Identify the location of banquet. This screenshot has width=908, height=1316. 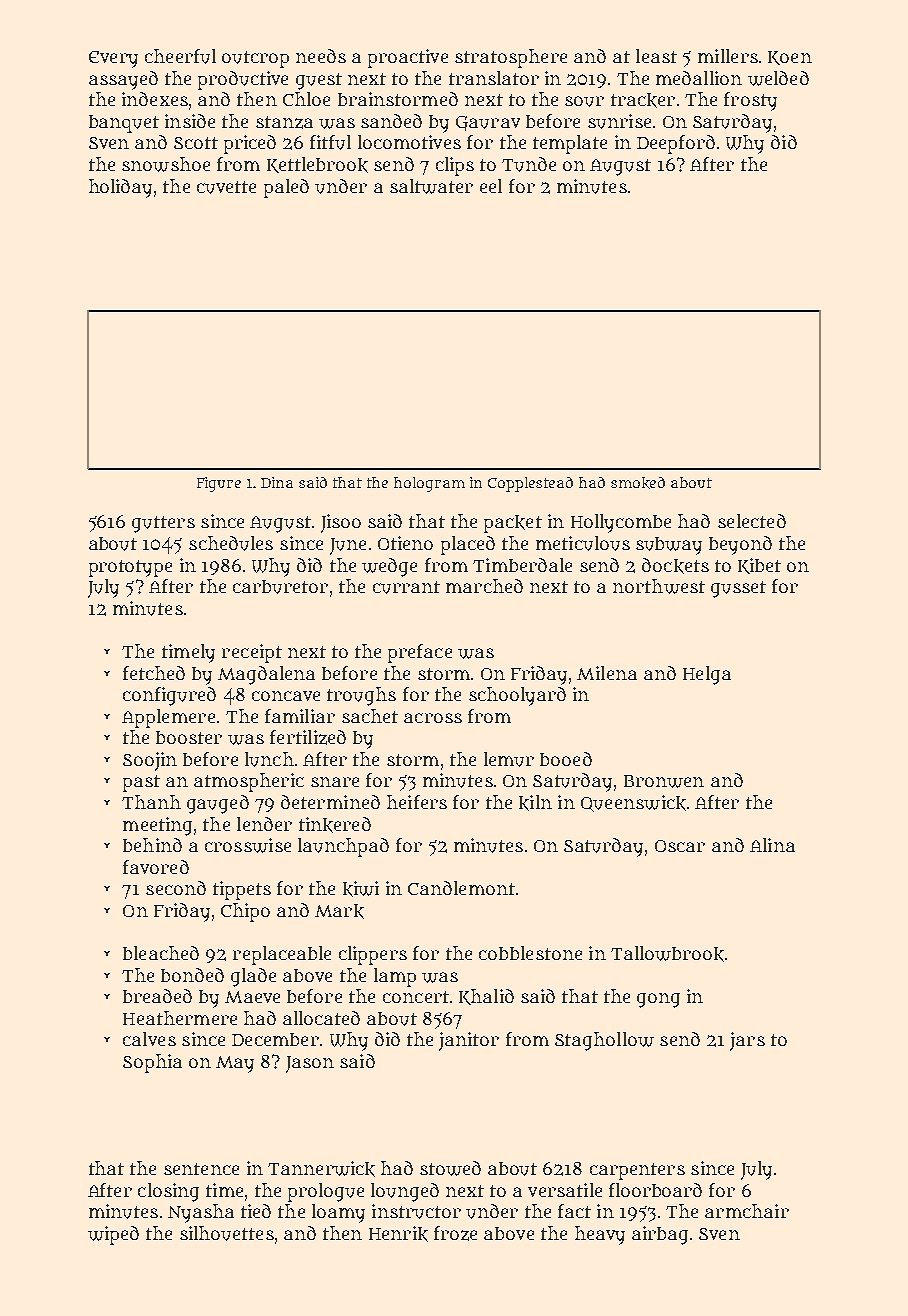
(124, 124).
